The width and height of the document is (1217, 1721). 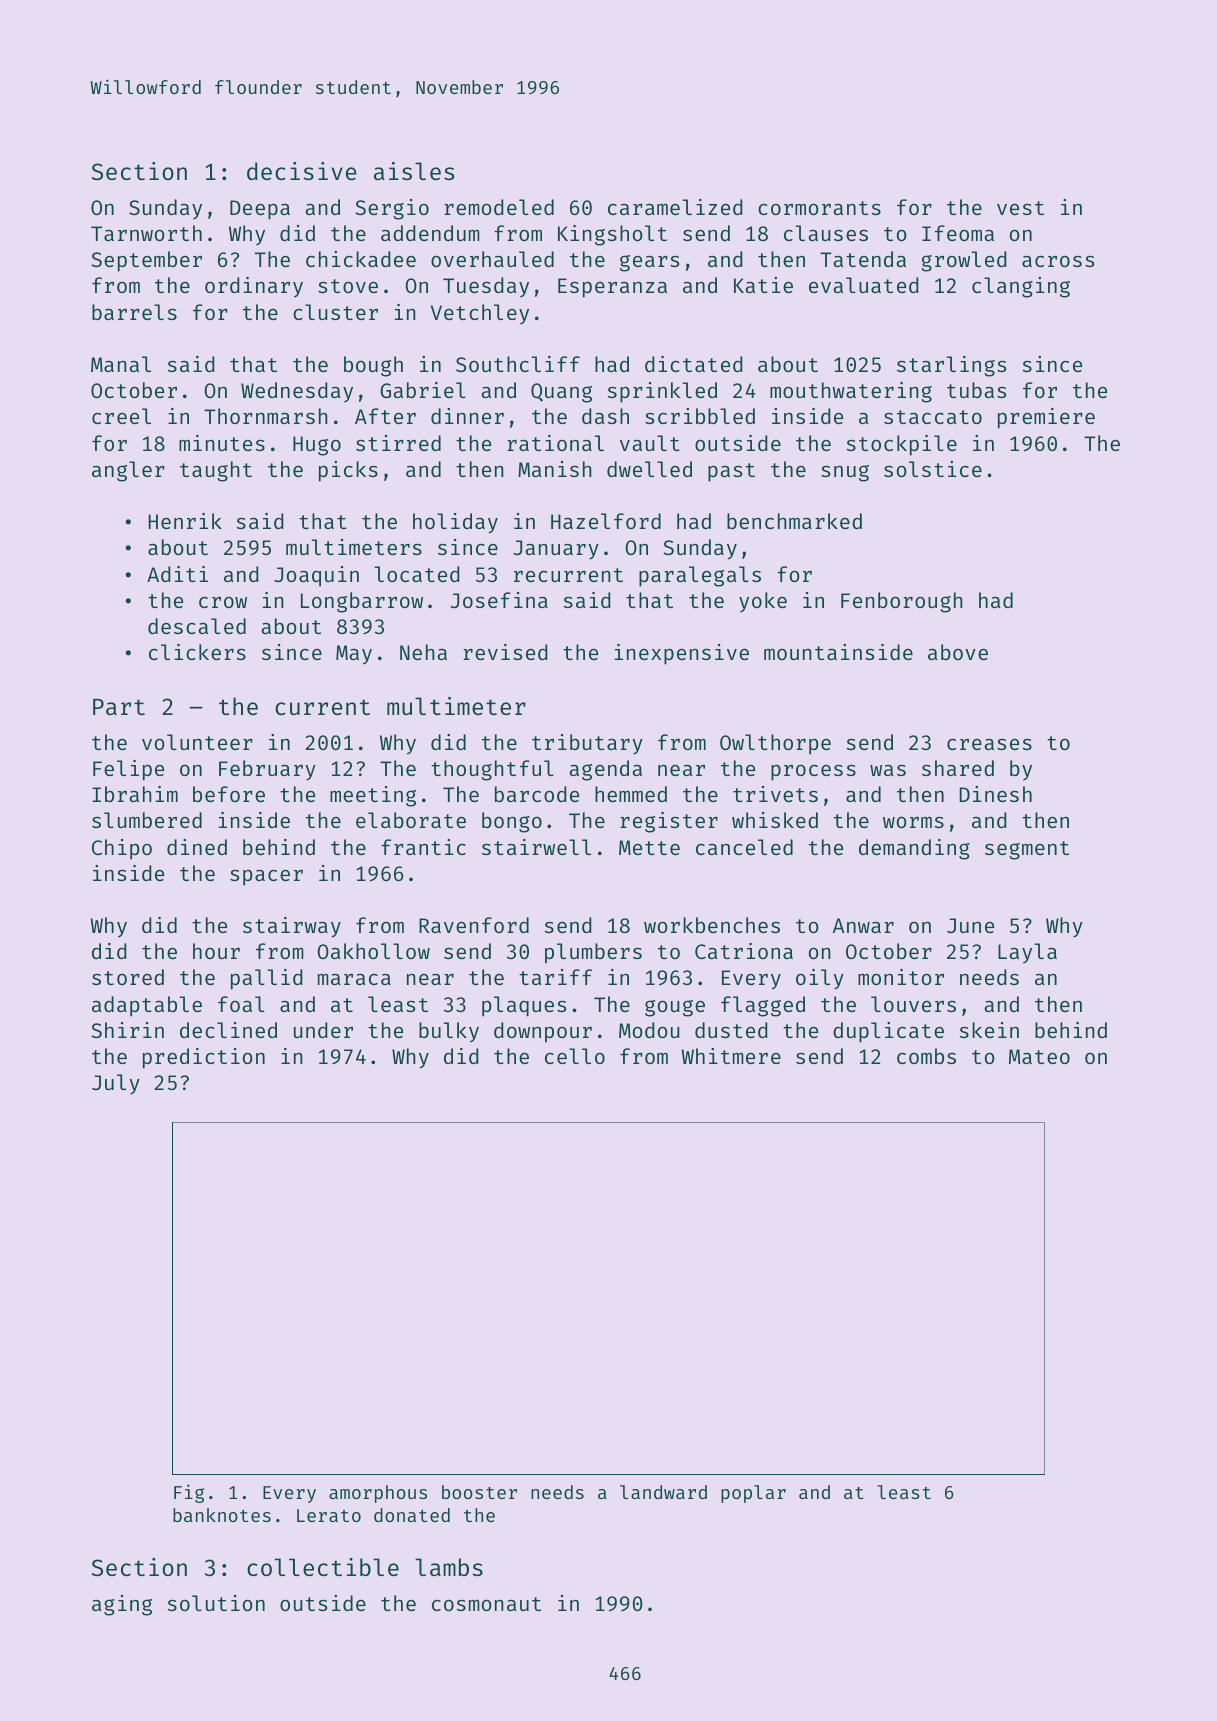 I want to click on July, so click(x=116, y=1084).
